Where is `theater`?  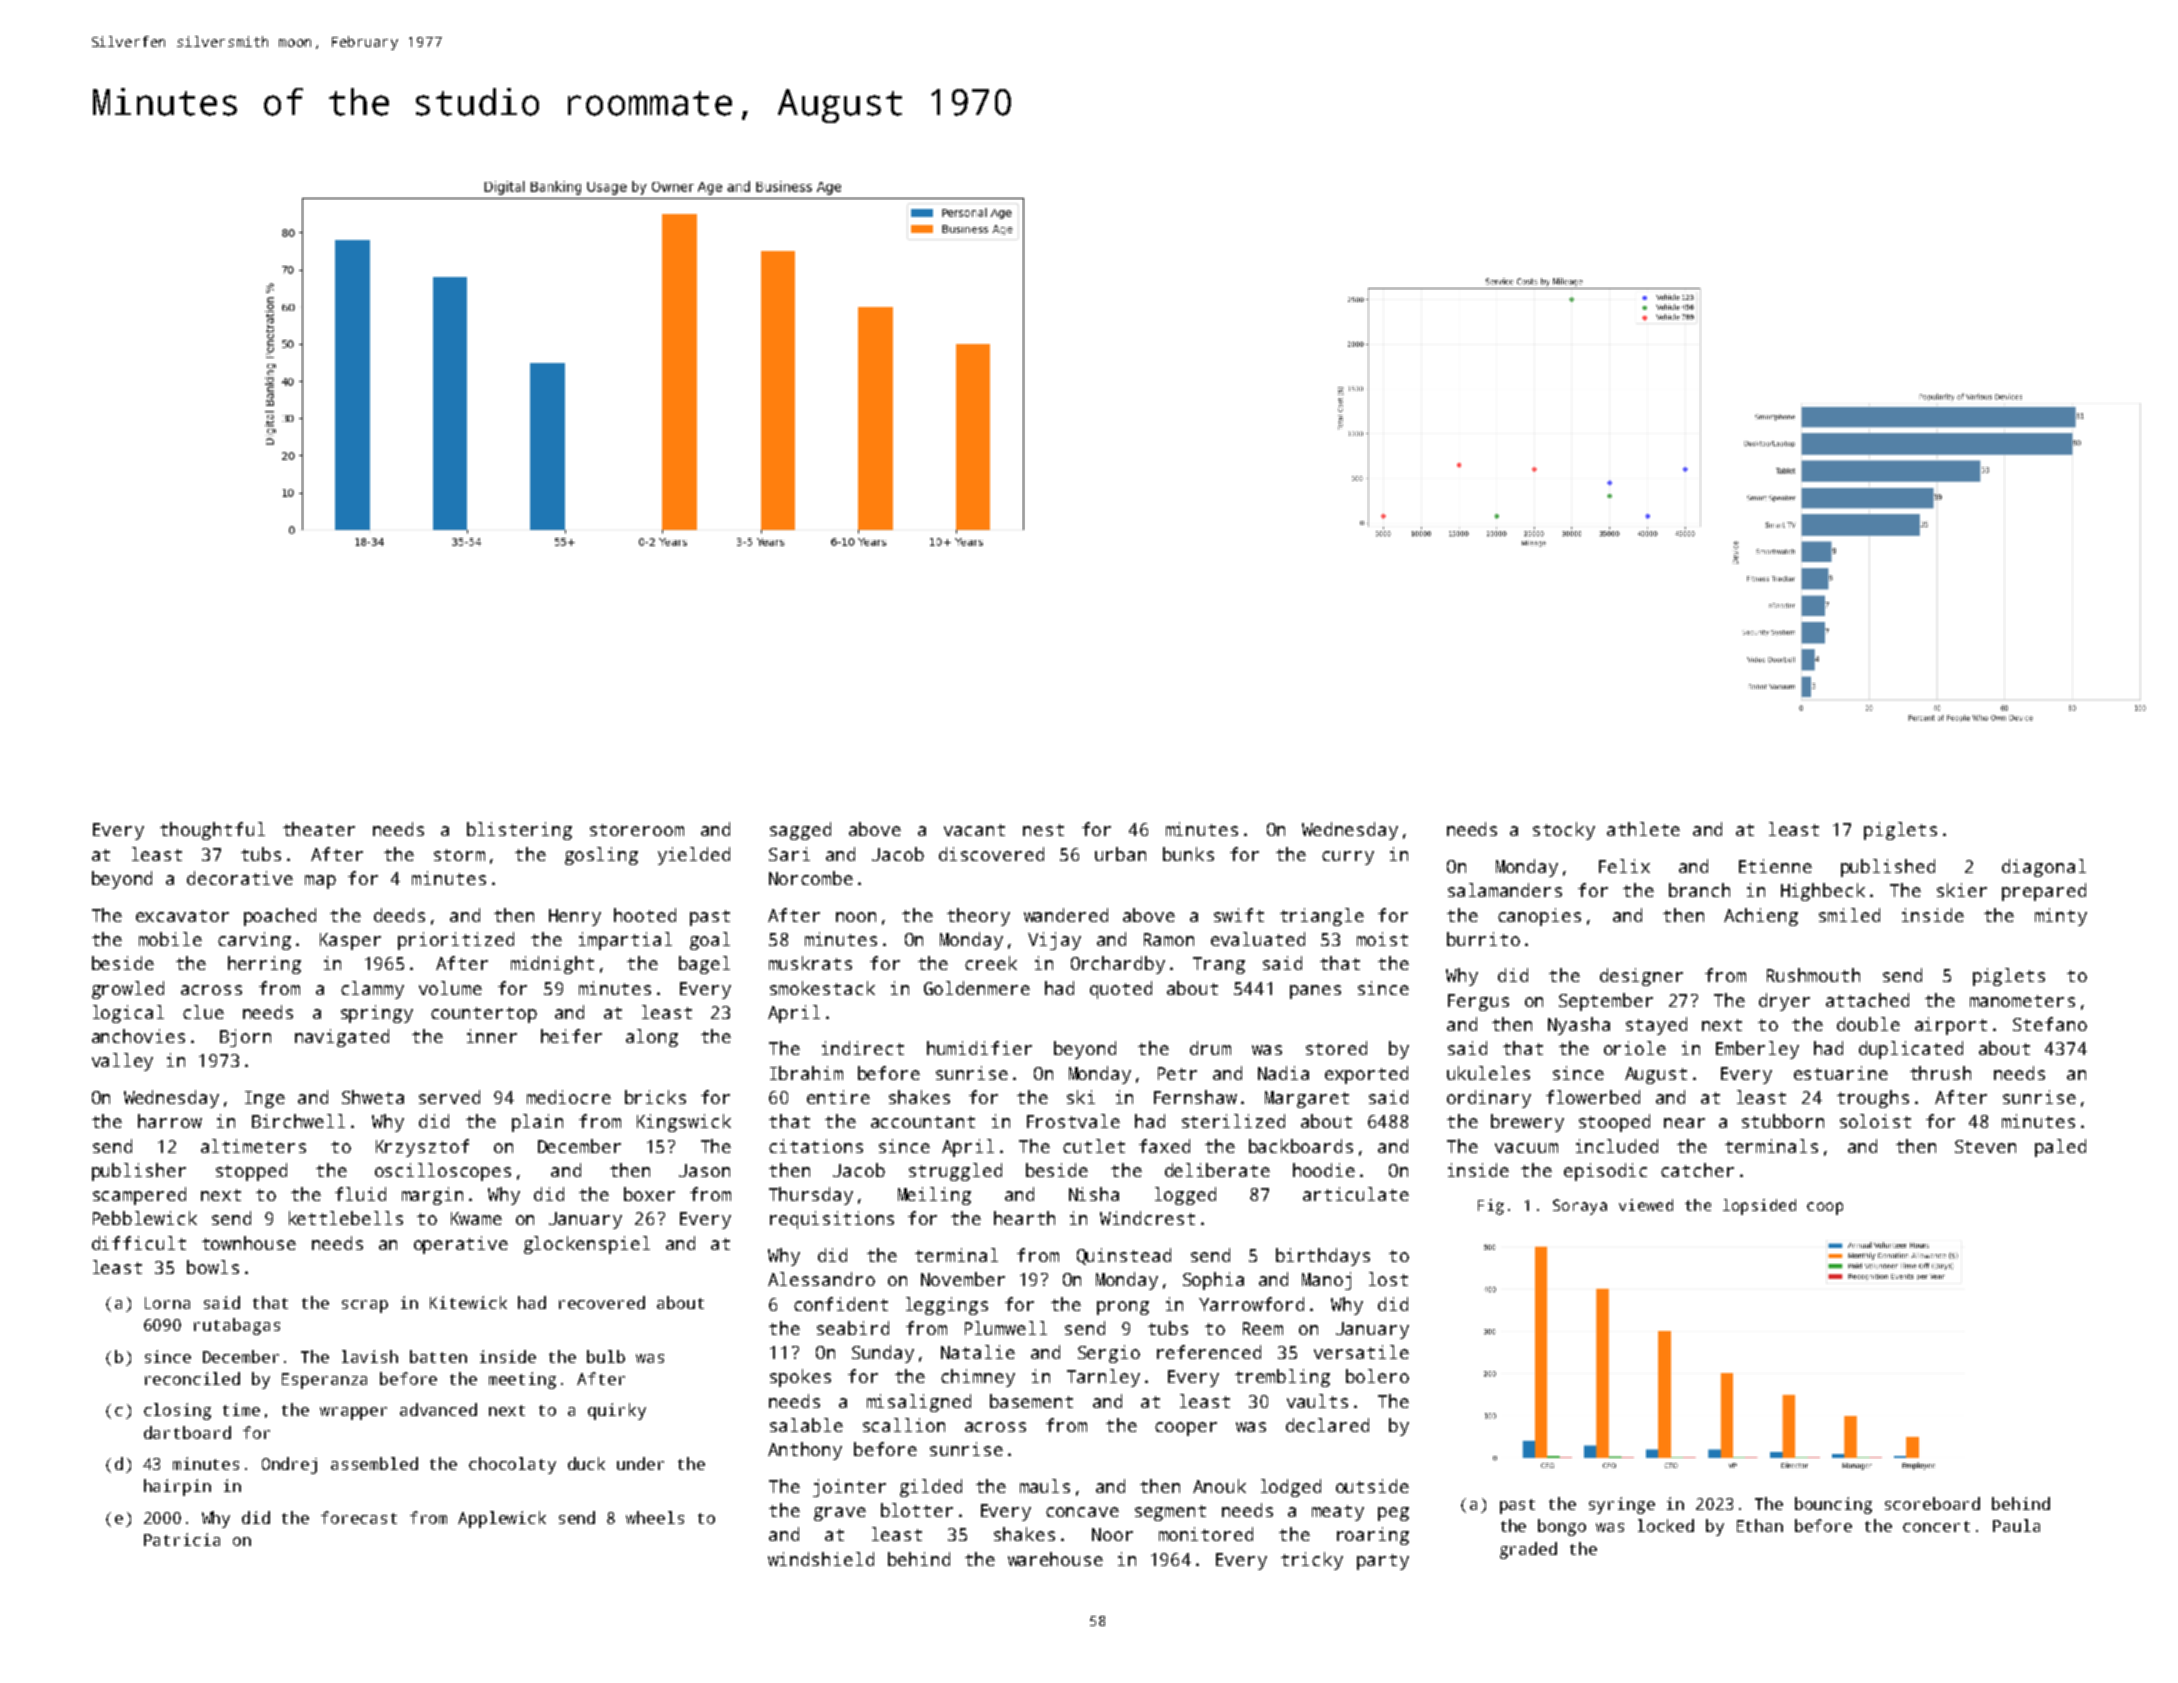 theater is located at coordinates (319, 829).
